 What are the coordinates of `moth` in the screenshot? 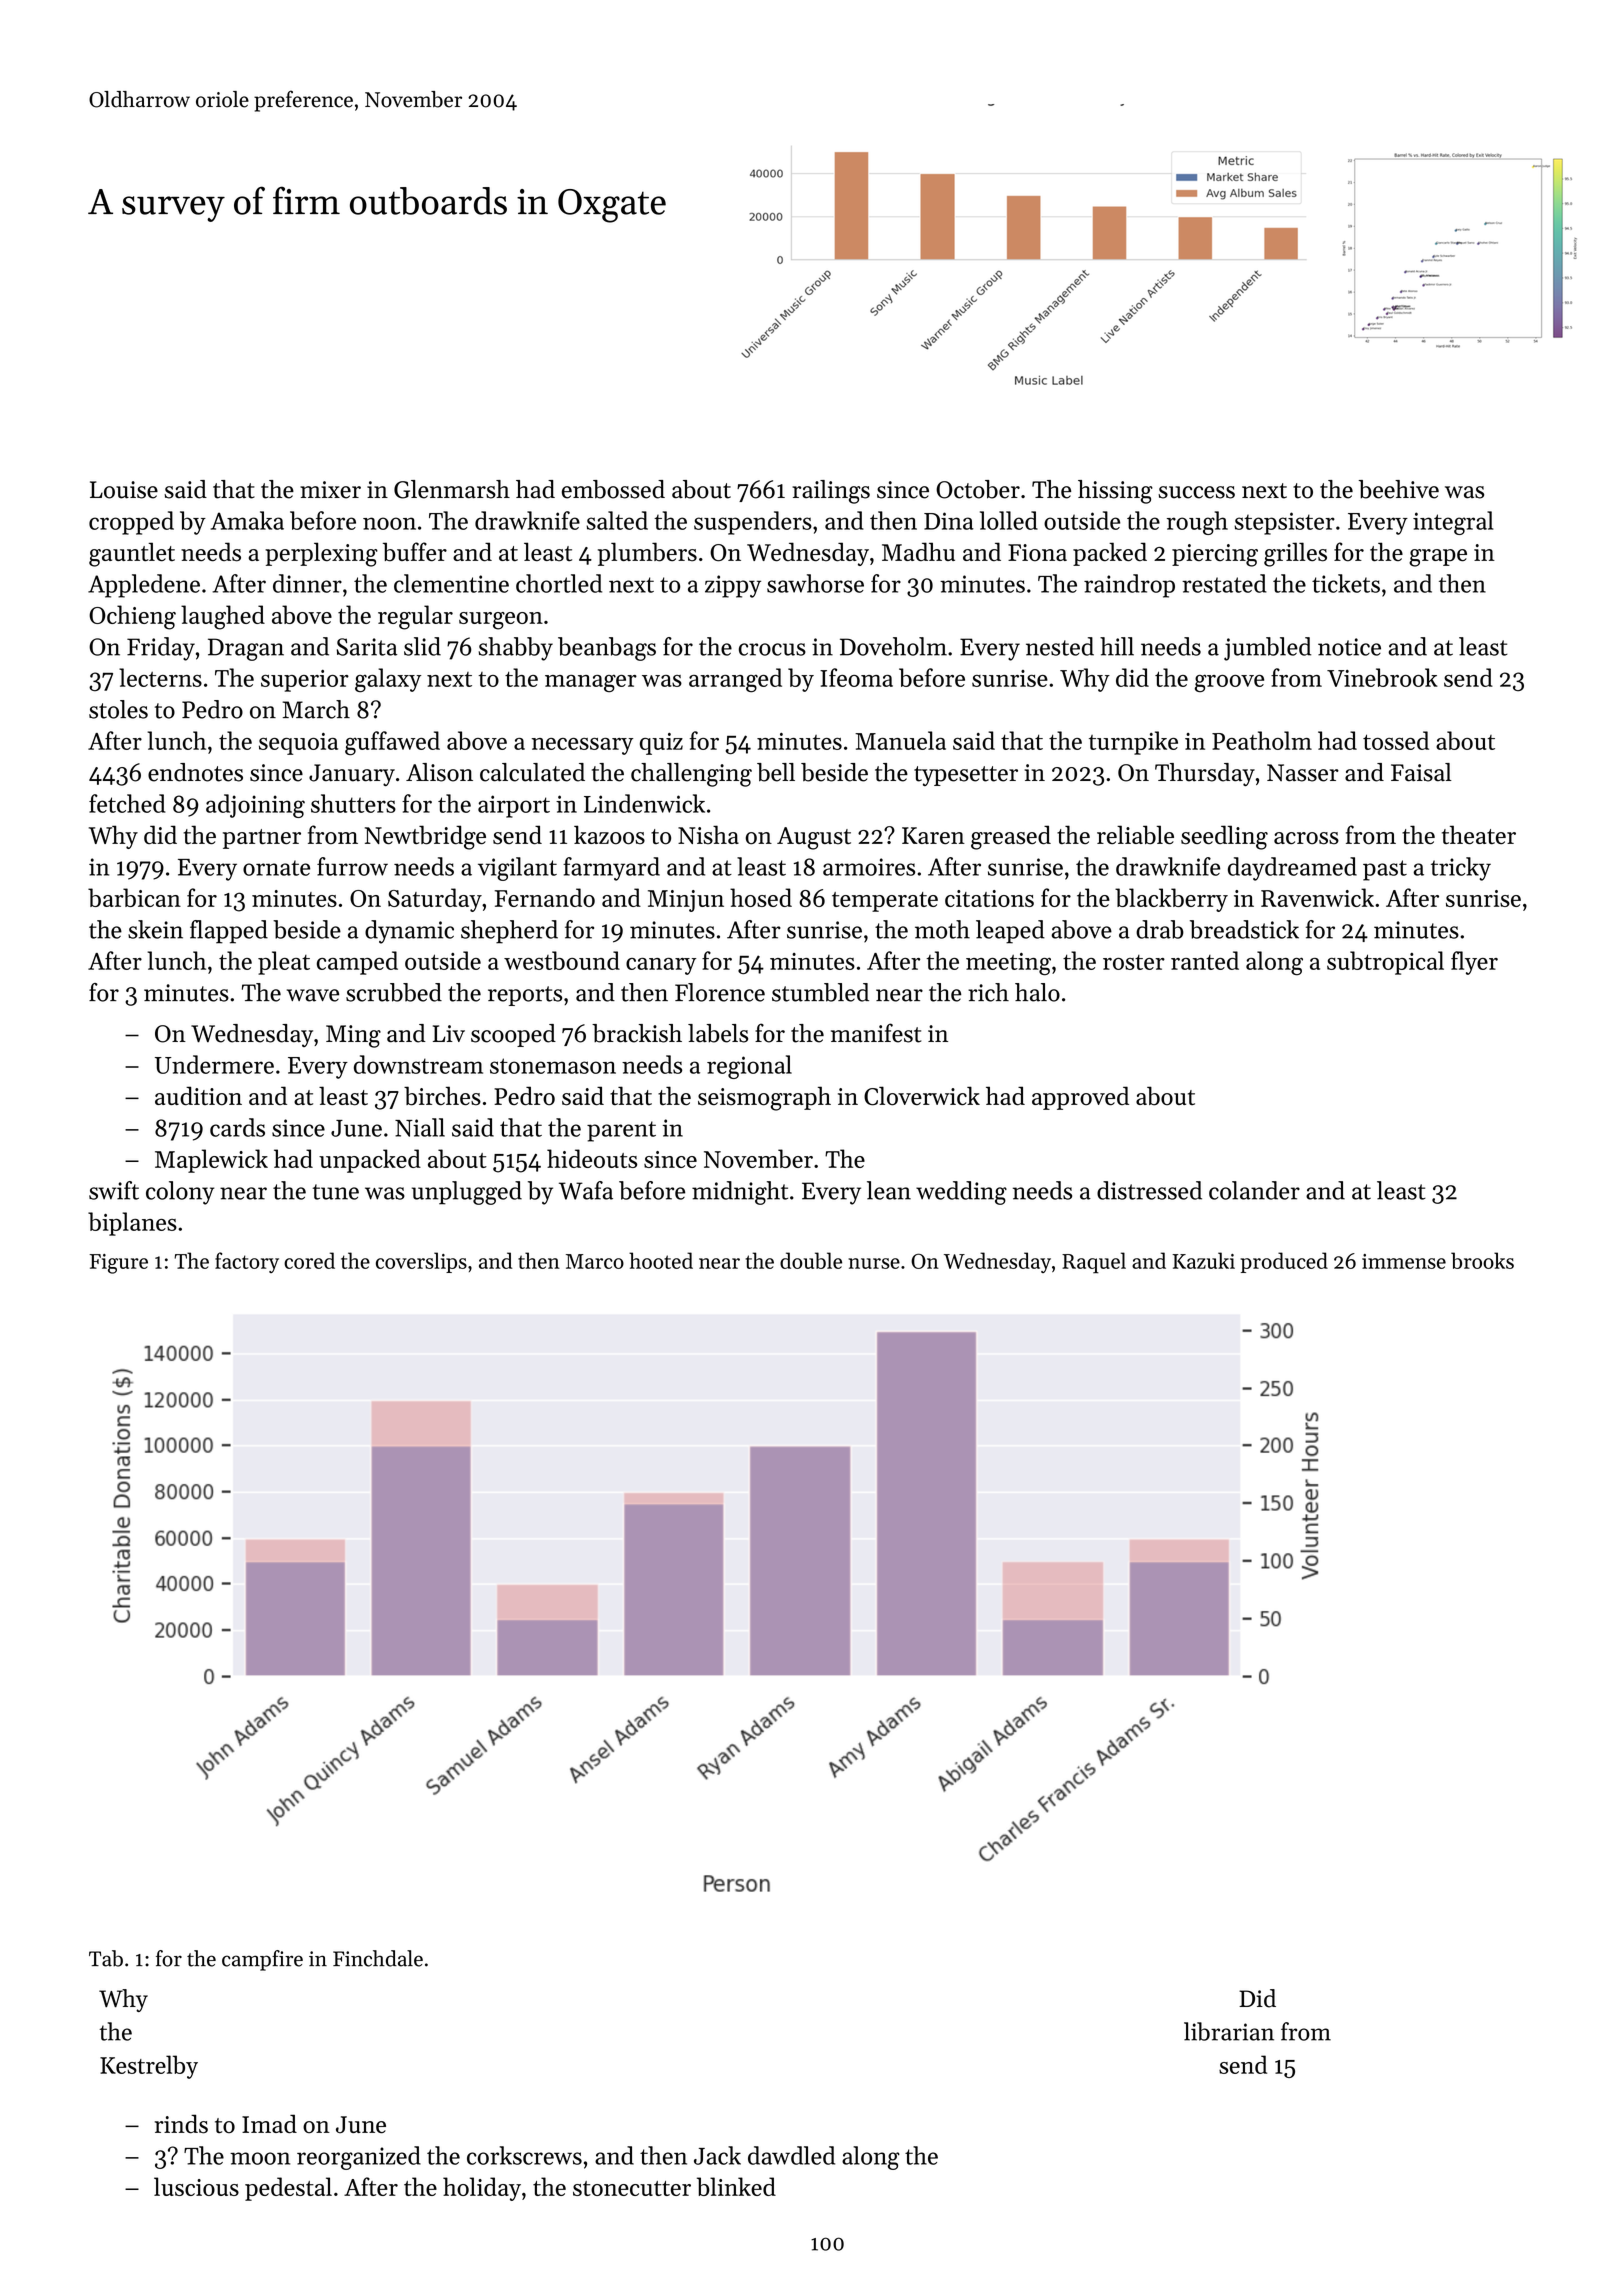 It's located at (942, 929).
